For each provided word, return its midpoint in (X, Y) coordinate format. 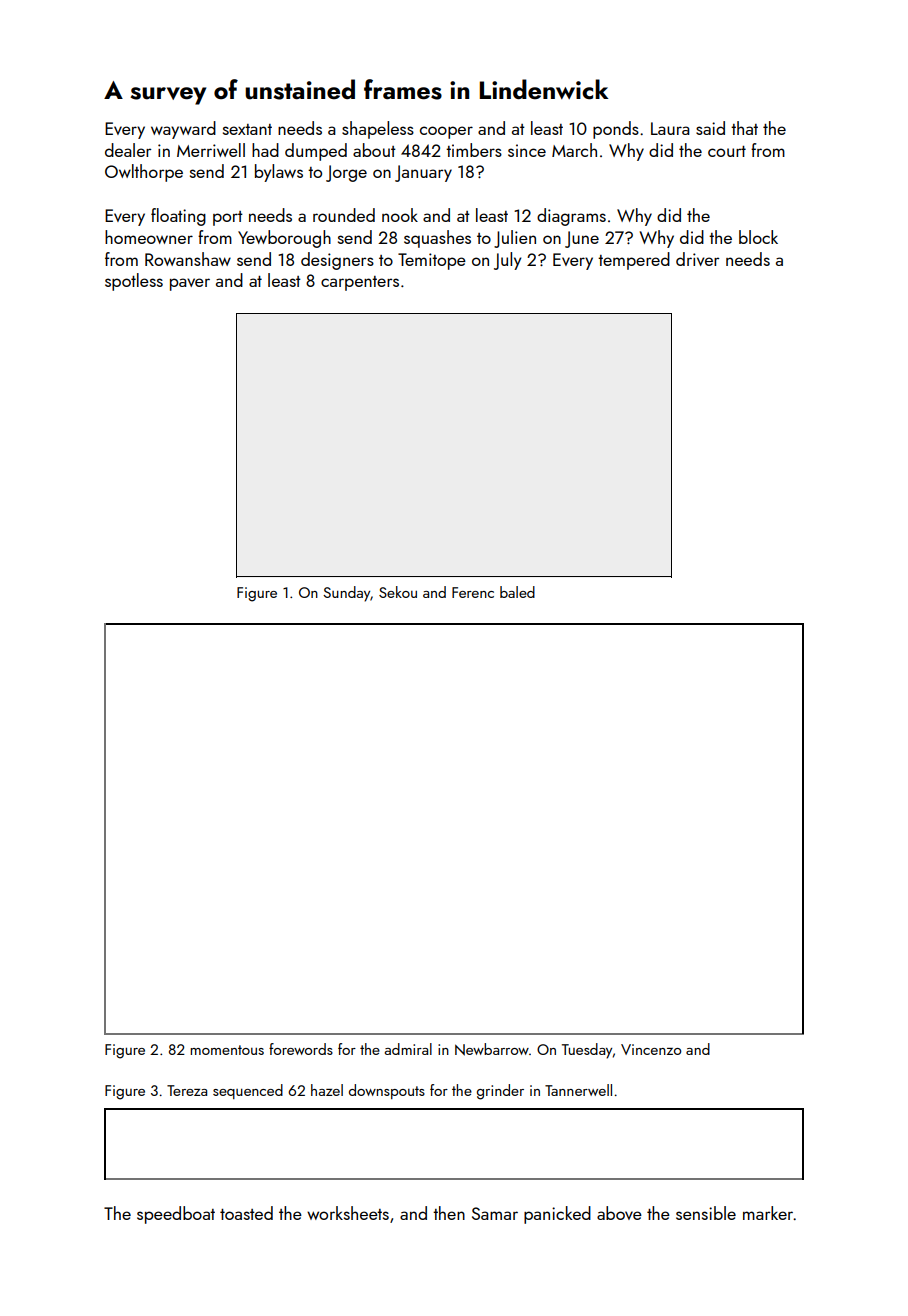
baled (517, 592)
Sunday (347, 594)
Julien (515, 239)
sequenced (248, 1091)
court (727, 151)
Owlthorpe (144, 173)
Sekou (398, 592)
